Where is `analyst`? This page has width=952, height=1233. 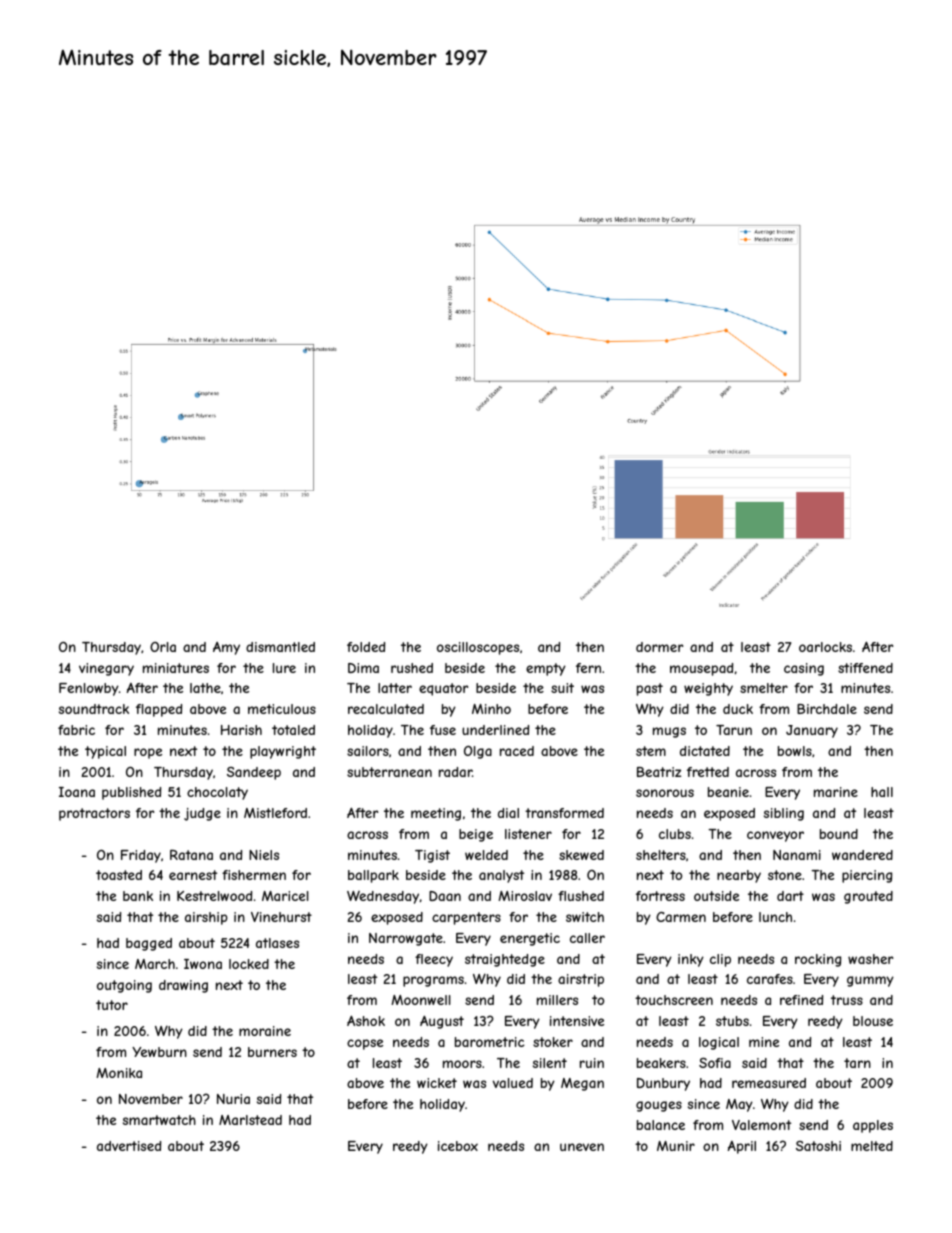
analyst is located at coordinates (501, 876).
